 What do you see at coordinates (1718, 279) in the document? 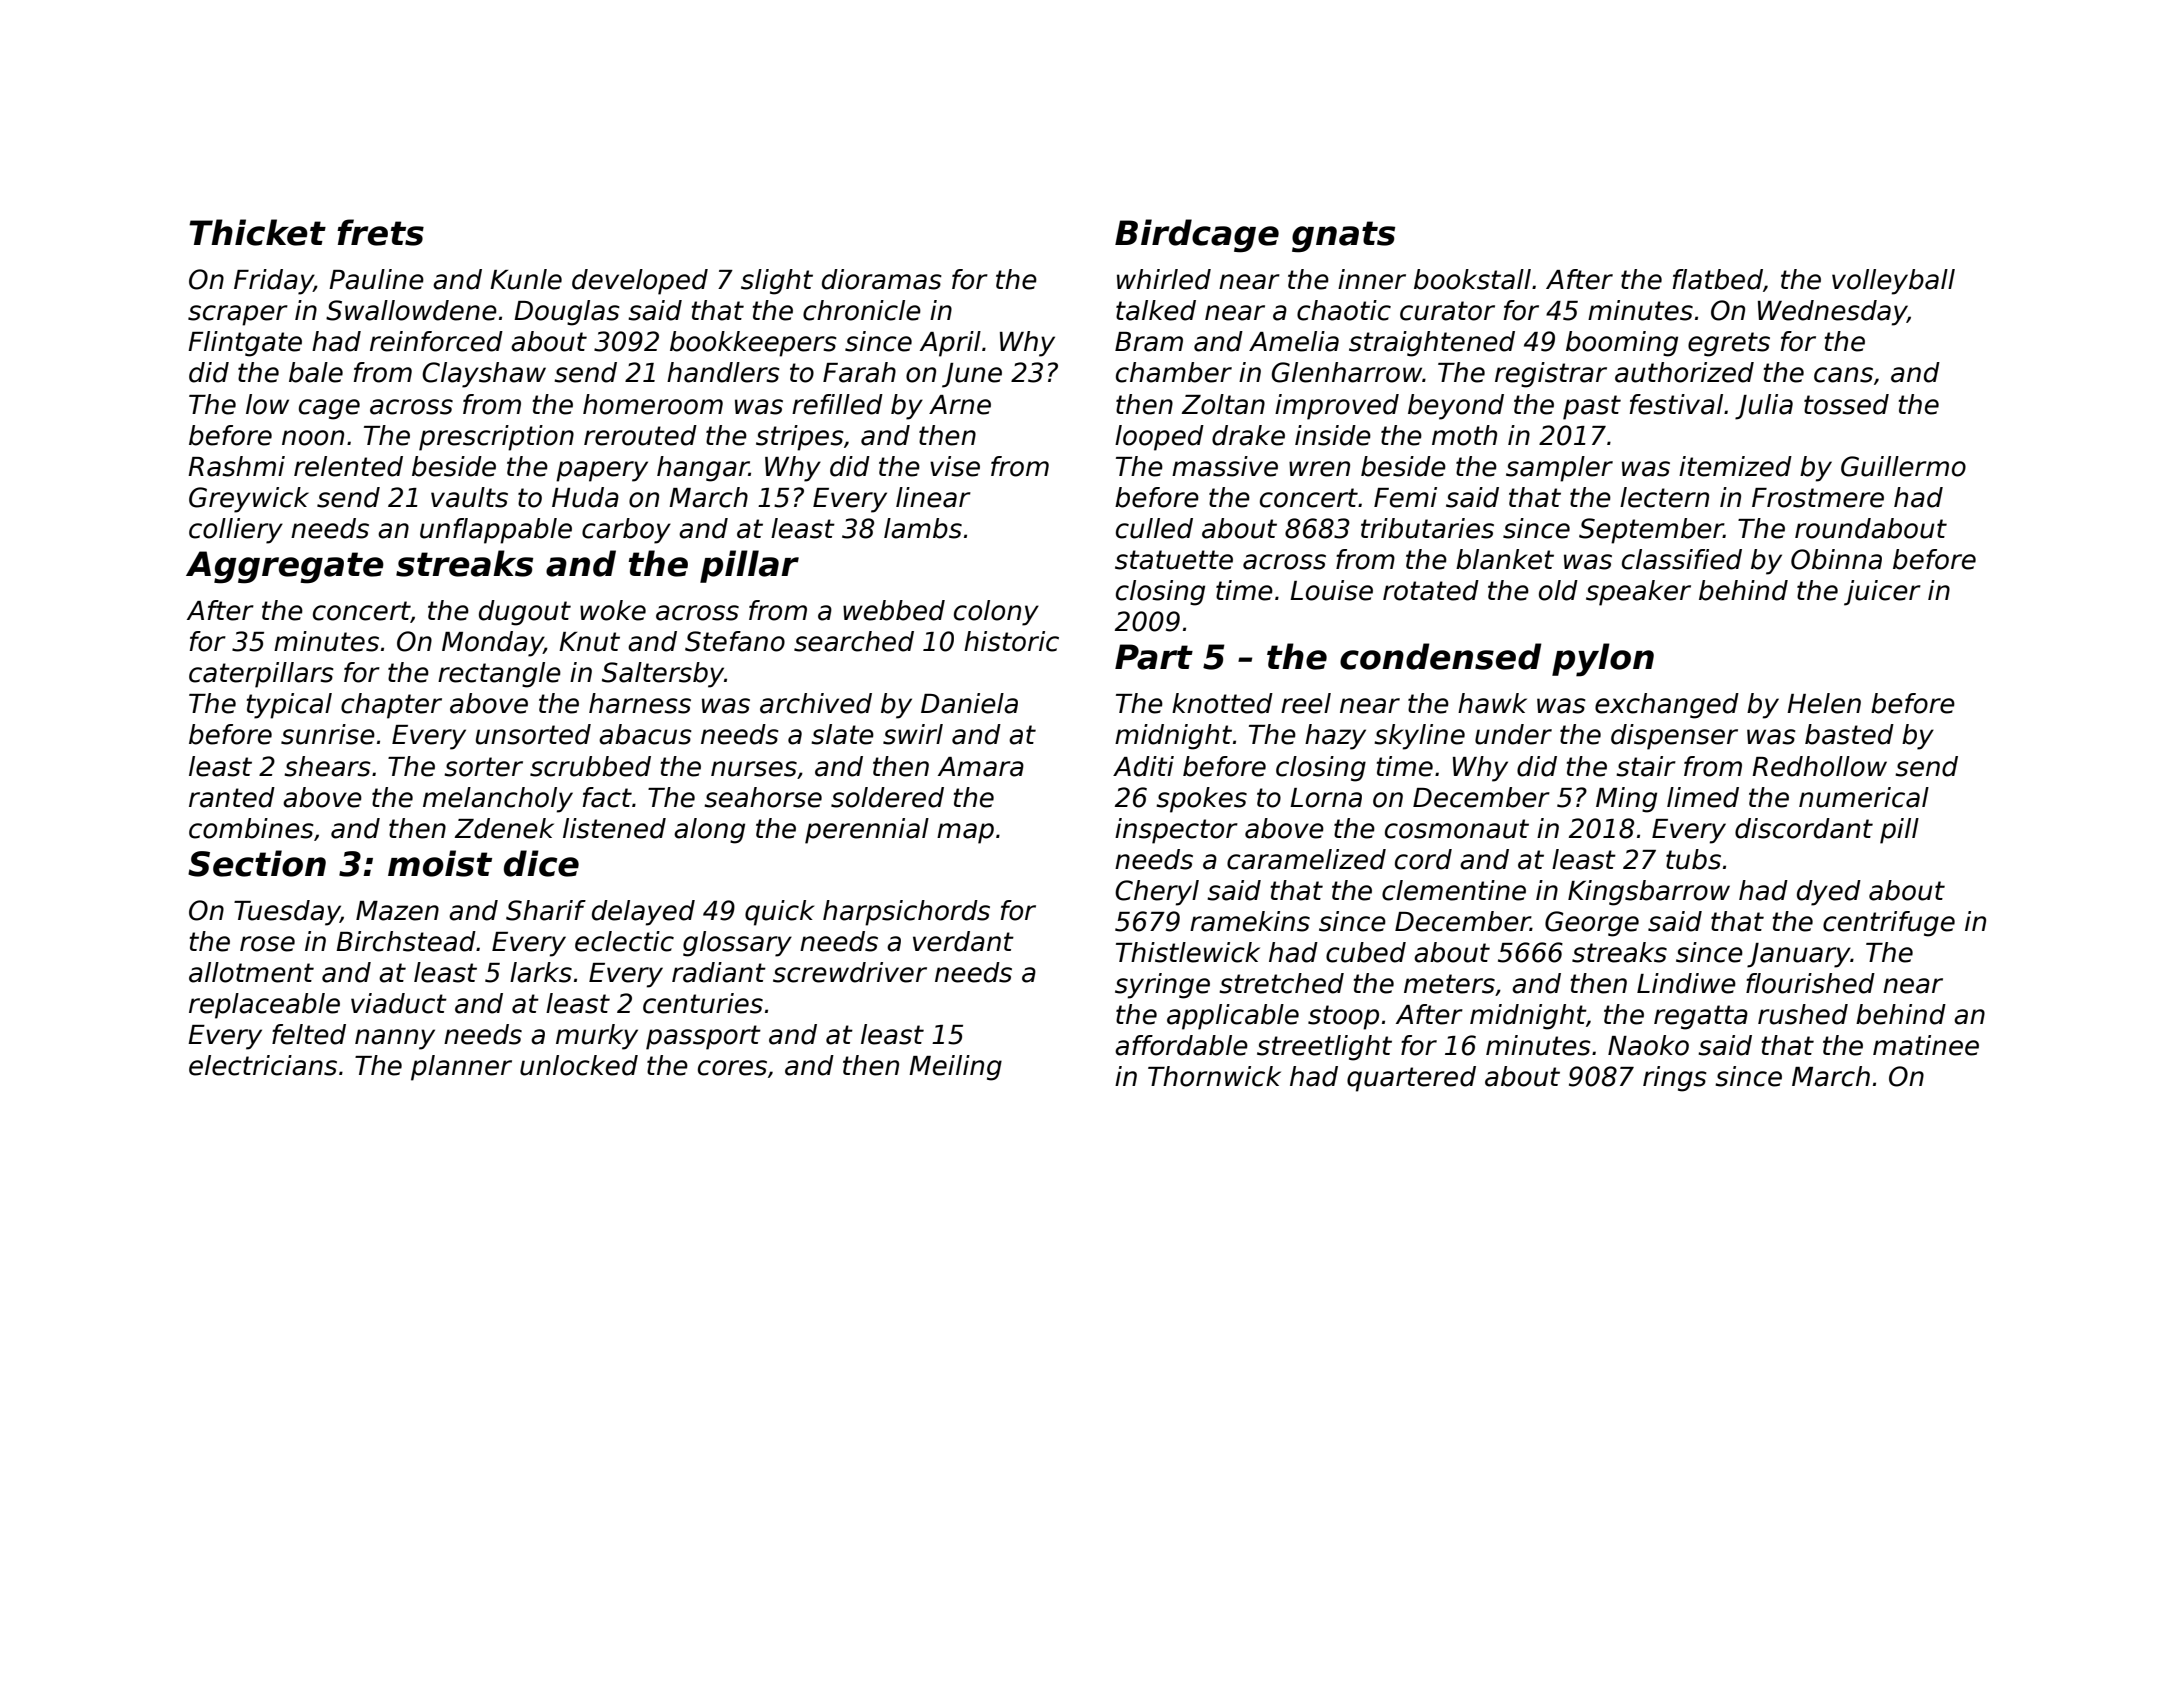
I see `flatbed` at bounding box center [1718, 279].
